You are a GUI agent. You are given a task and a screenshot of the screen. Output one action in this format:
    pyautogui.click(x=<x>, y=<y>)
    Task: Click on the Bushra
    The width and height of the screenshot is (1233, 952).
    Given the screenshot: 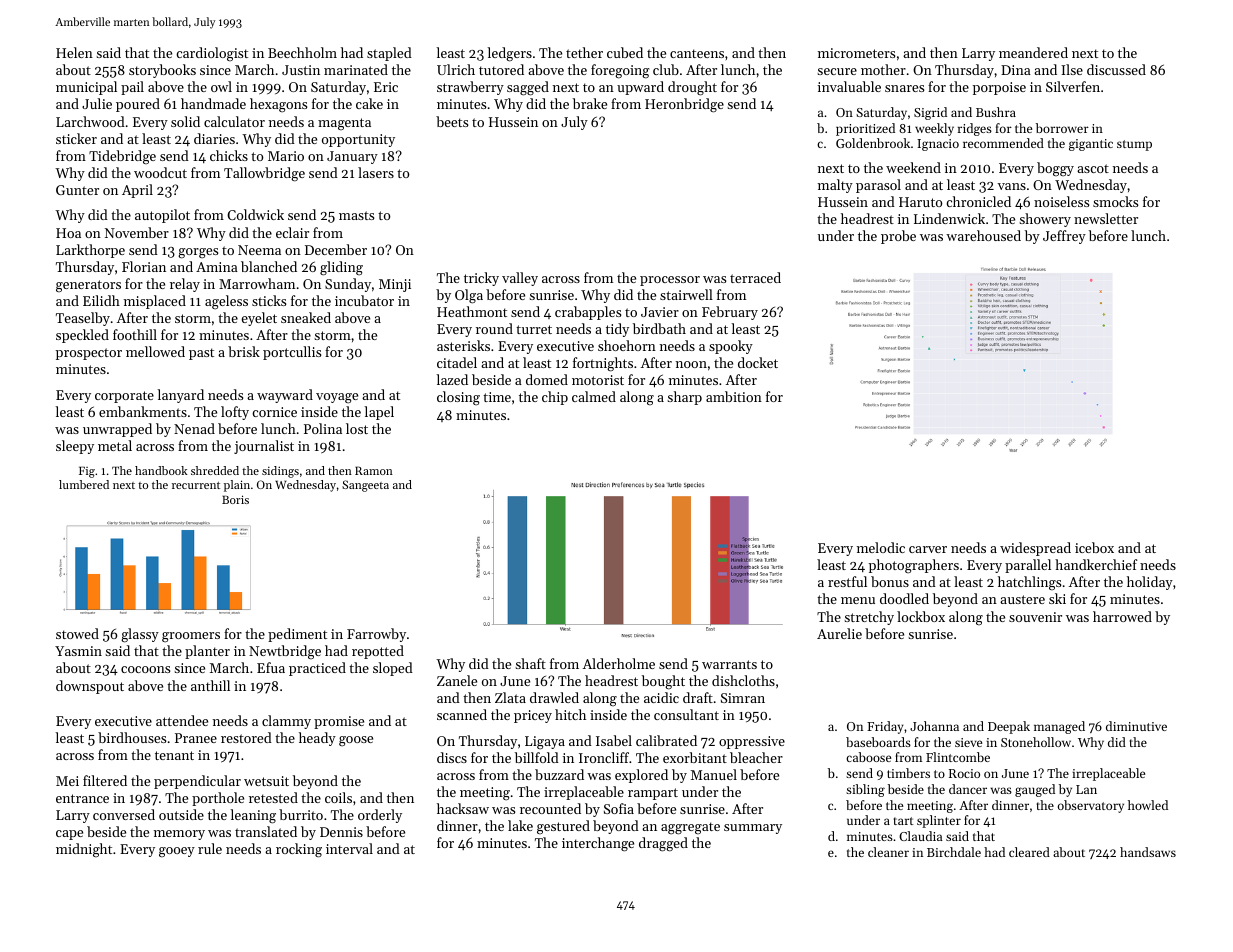 What is the action you would take?
    pyautogui.click(x=996, y=112)
